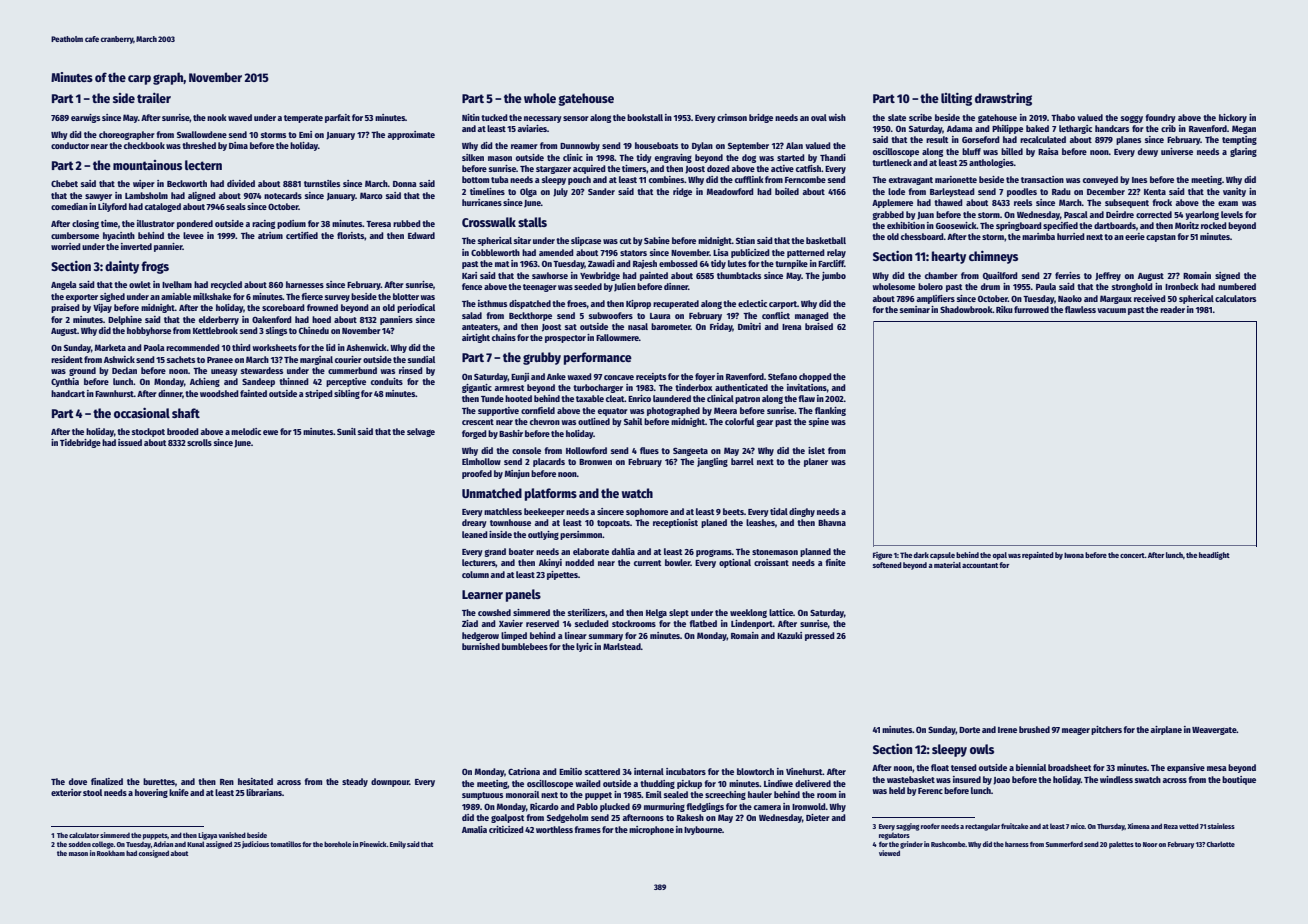 This image has height=924, width=1308. Describe the element at coordinates (1214, 556) in the image. I see `headlight` at that location.
